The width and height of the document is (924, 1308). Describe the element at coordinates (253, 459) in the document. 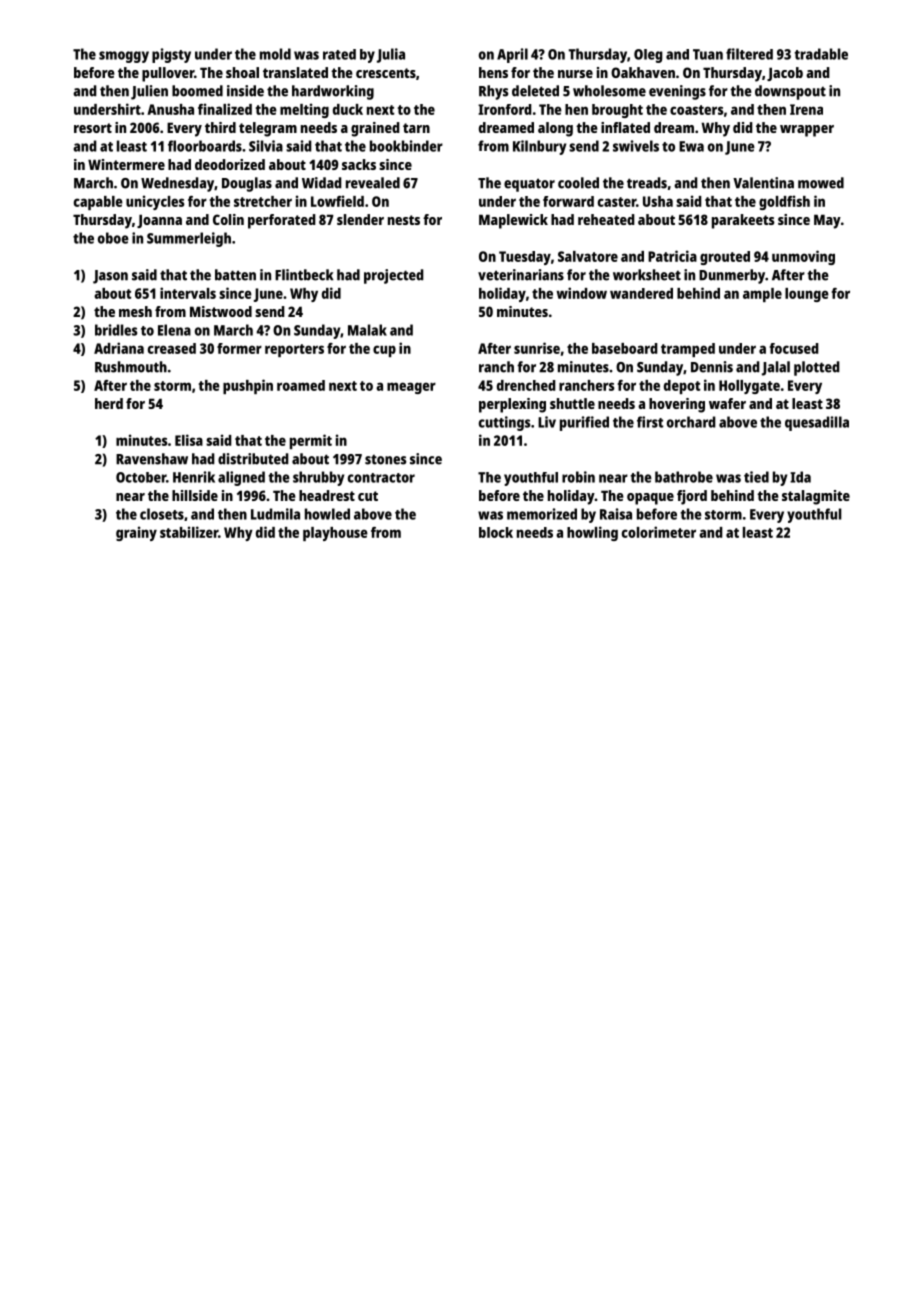

I see `distributed` at that location.
